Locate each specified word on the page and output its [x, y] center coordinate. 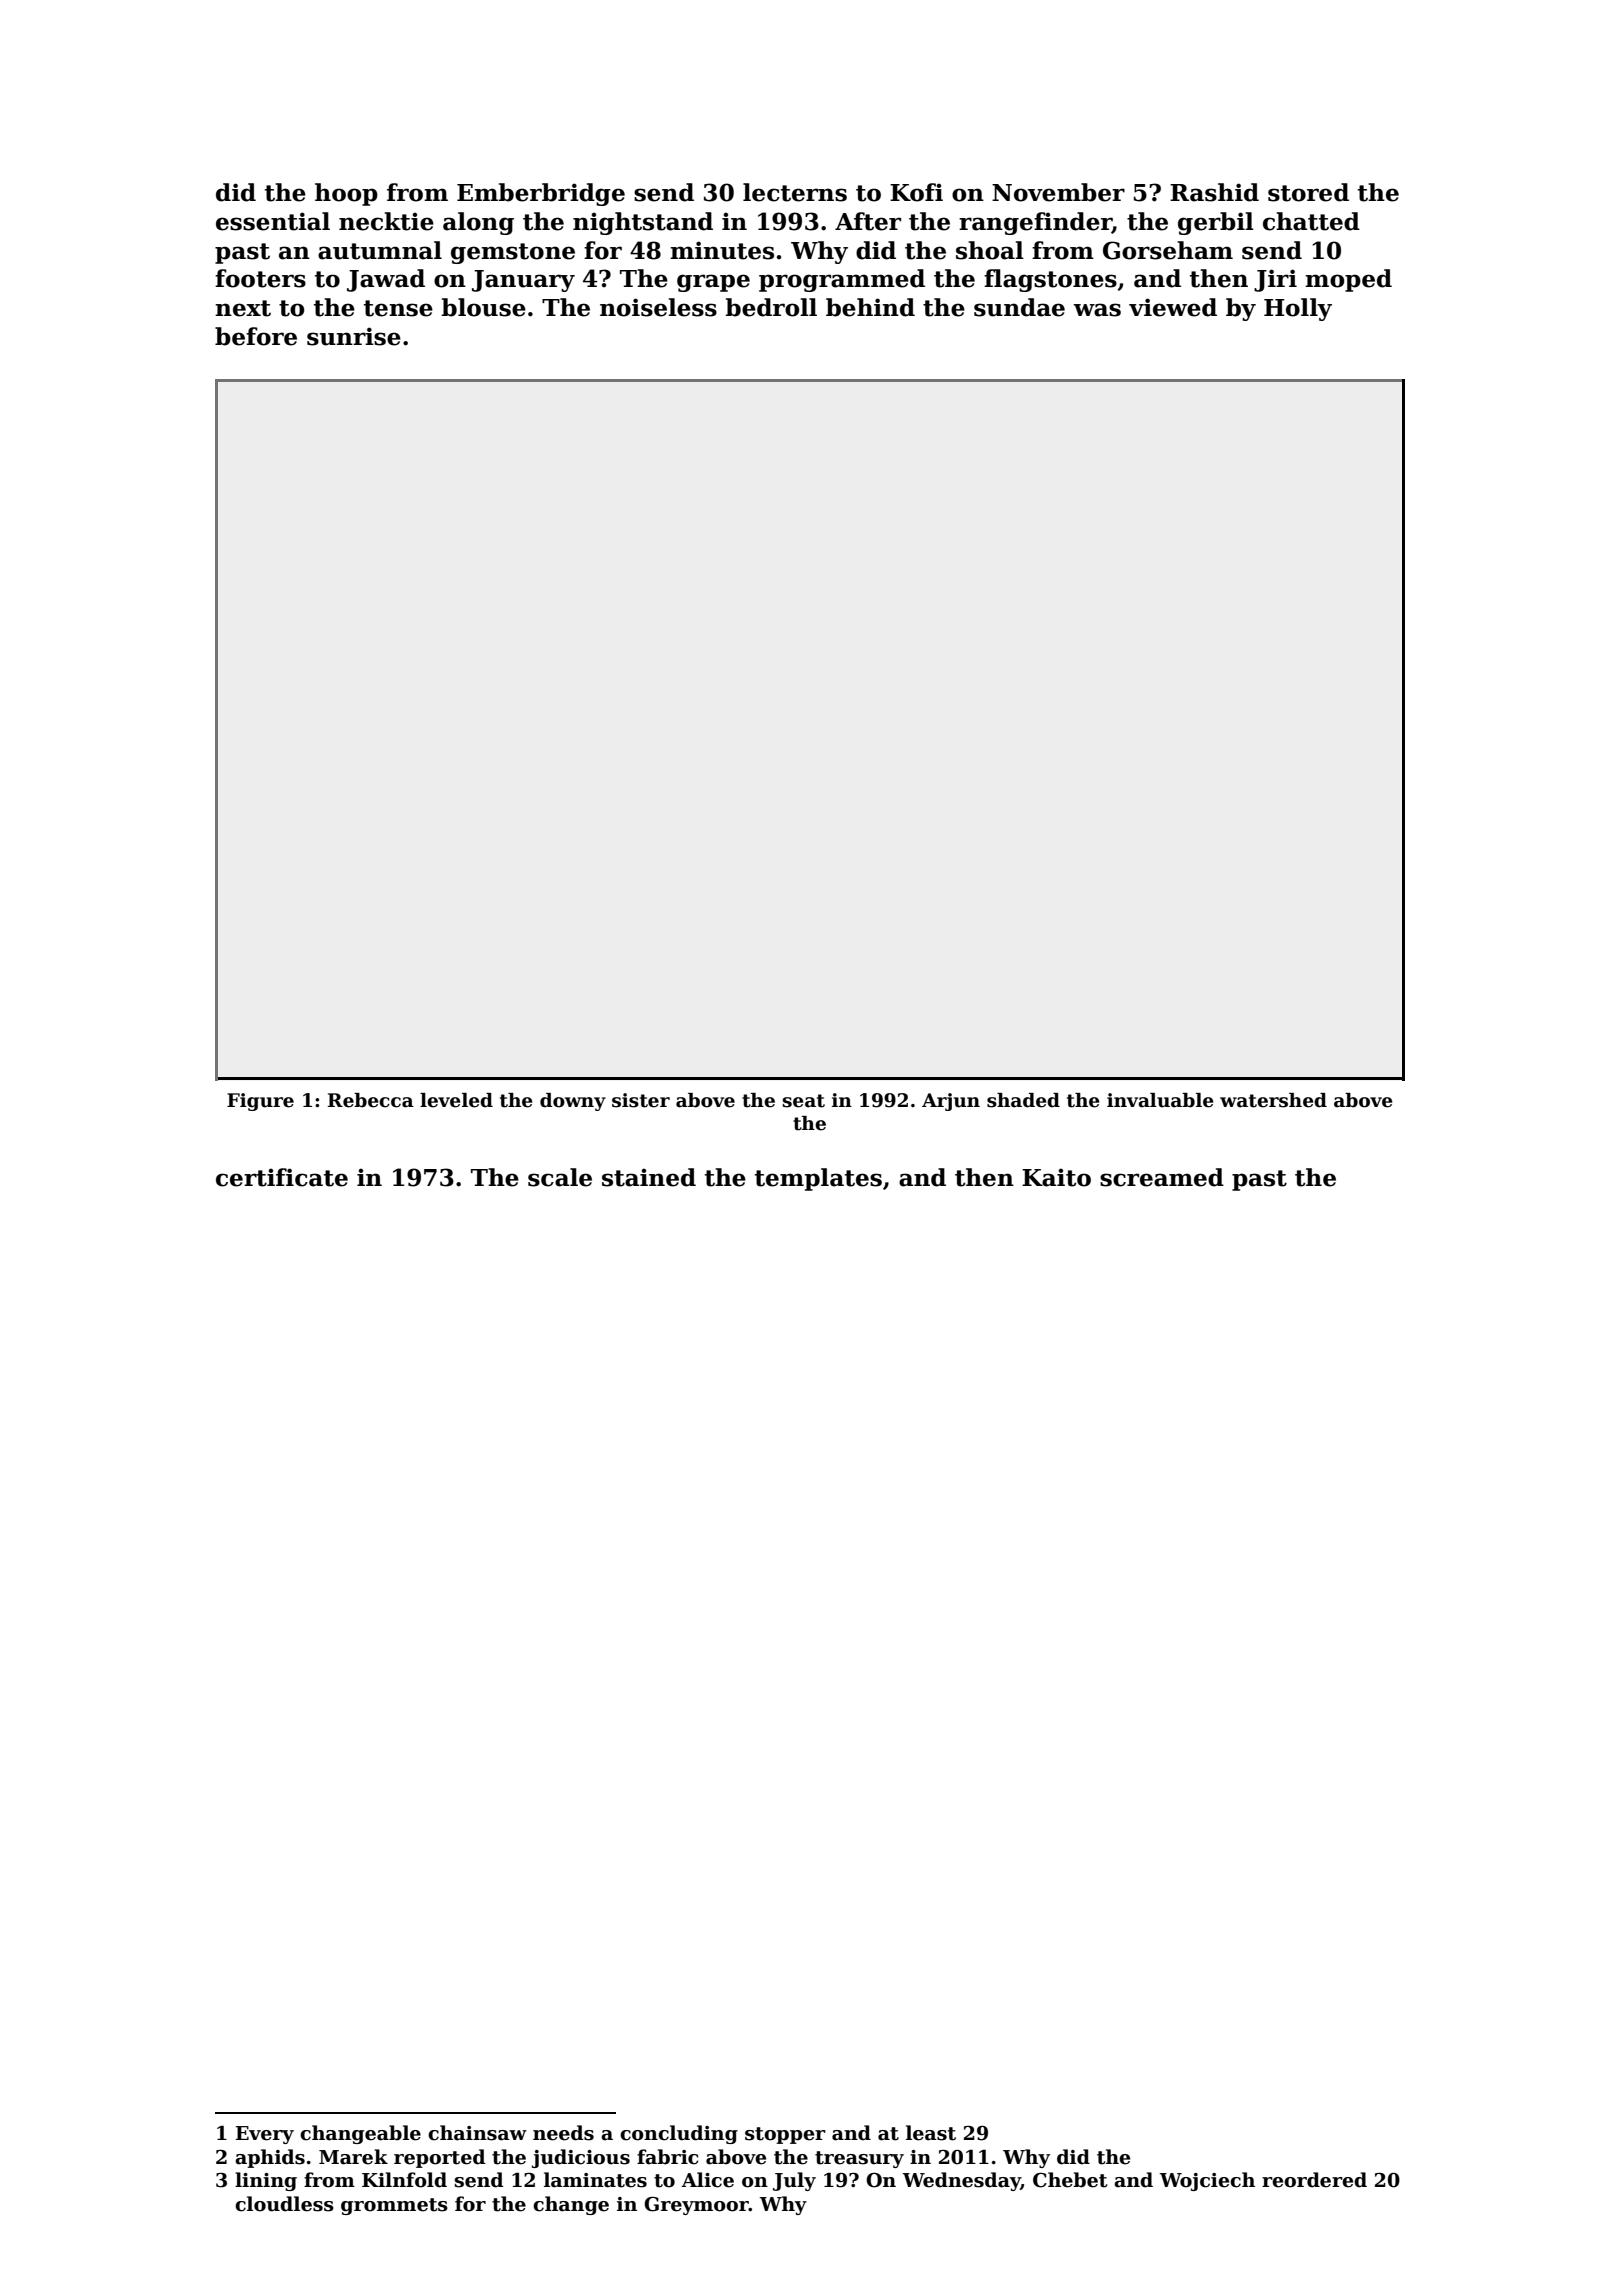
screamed [1162, 1177]
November [1058, 192]
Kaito [1056, 1177]
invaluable [1160, 1100]
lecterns [795, 192]
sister [641, 1100]
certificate [282, 1177]
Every [265, 2135]
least [931, 2133]
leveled [456, 1100]
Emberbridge [541, 194]
